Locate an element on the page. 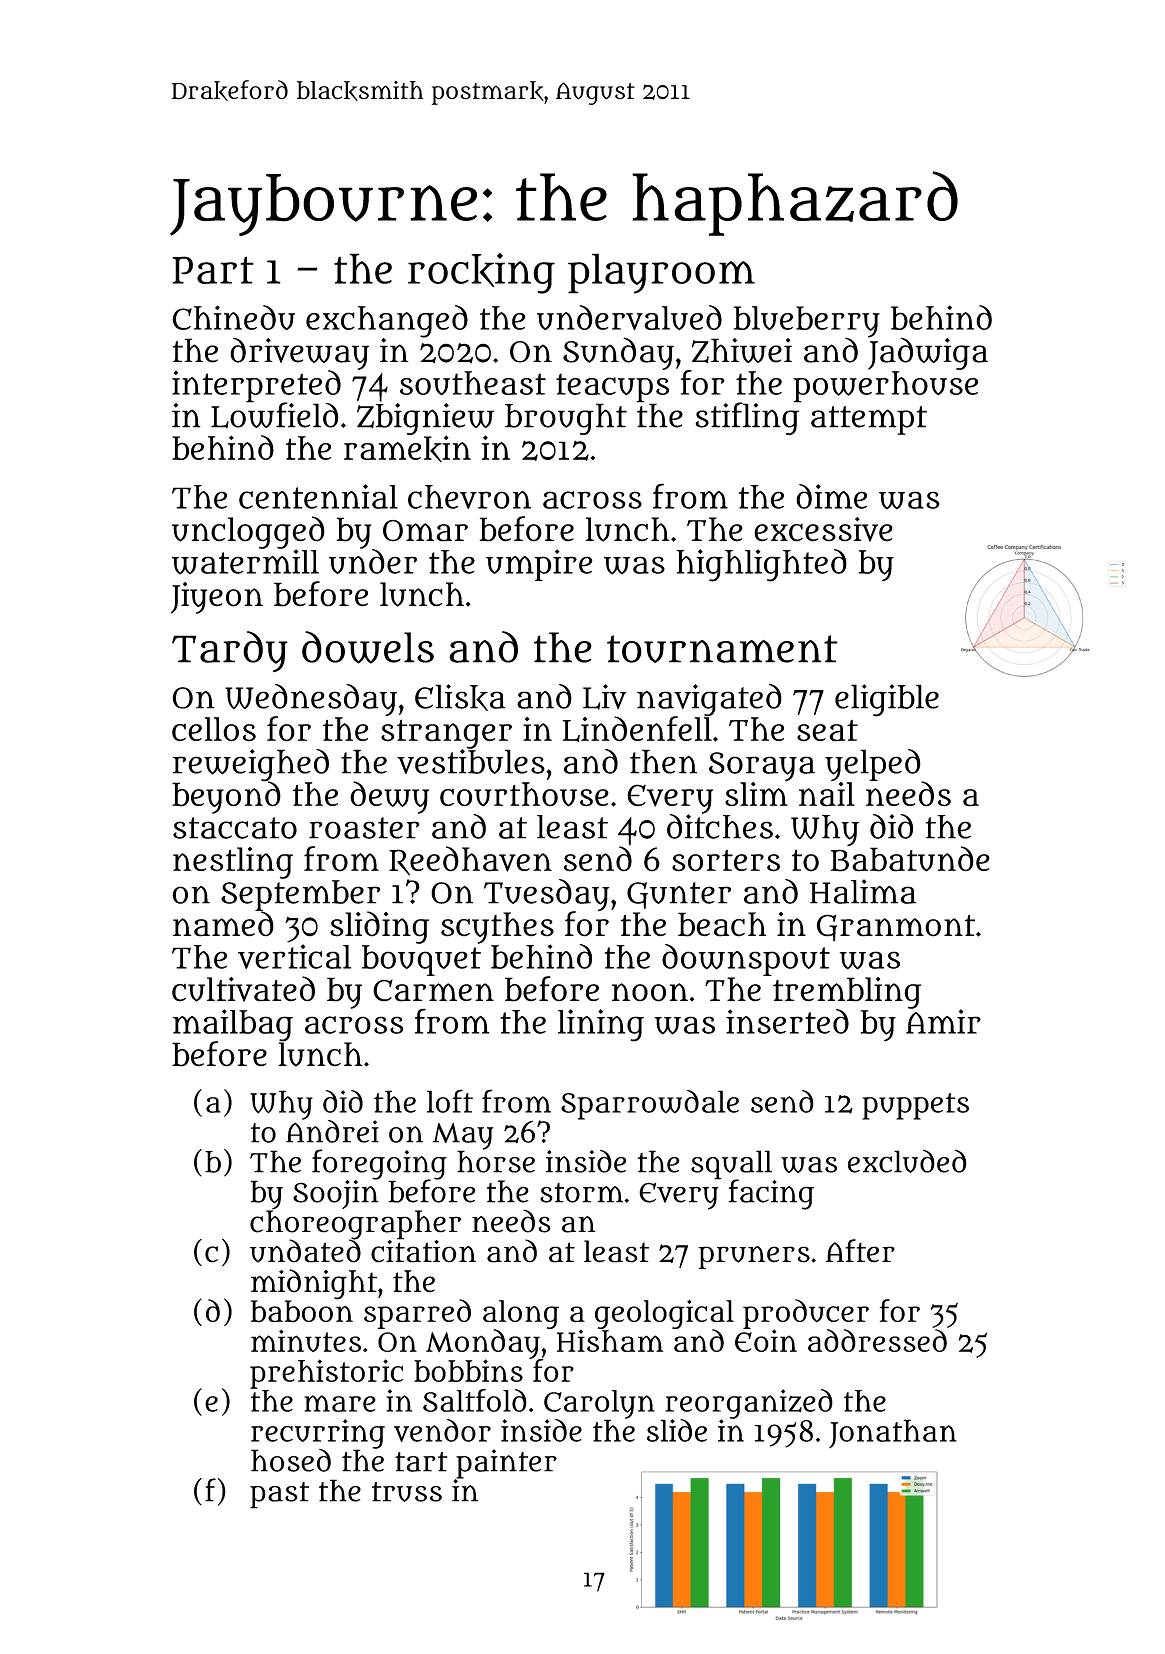  Hisham is located at coordinates (610, 1341).
